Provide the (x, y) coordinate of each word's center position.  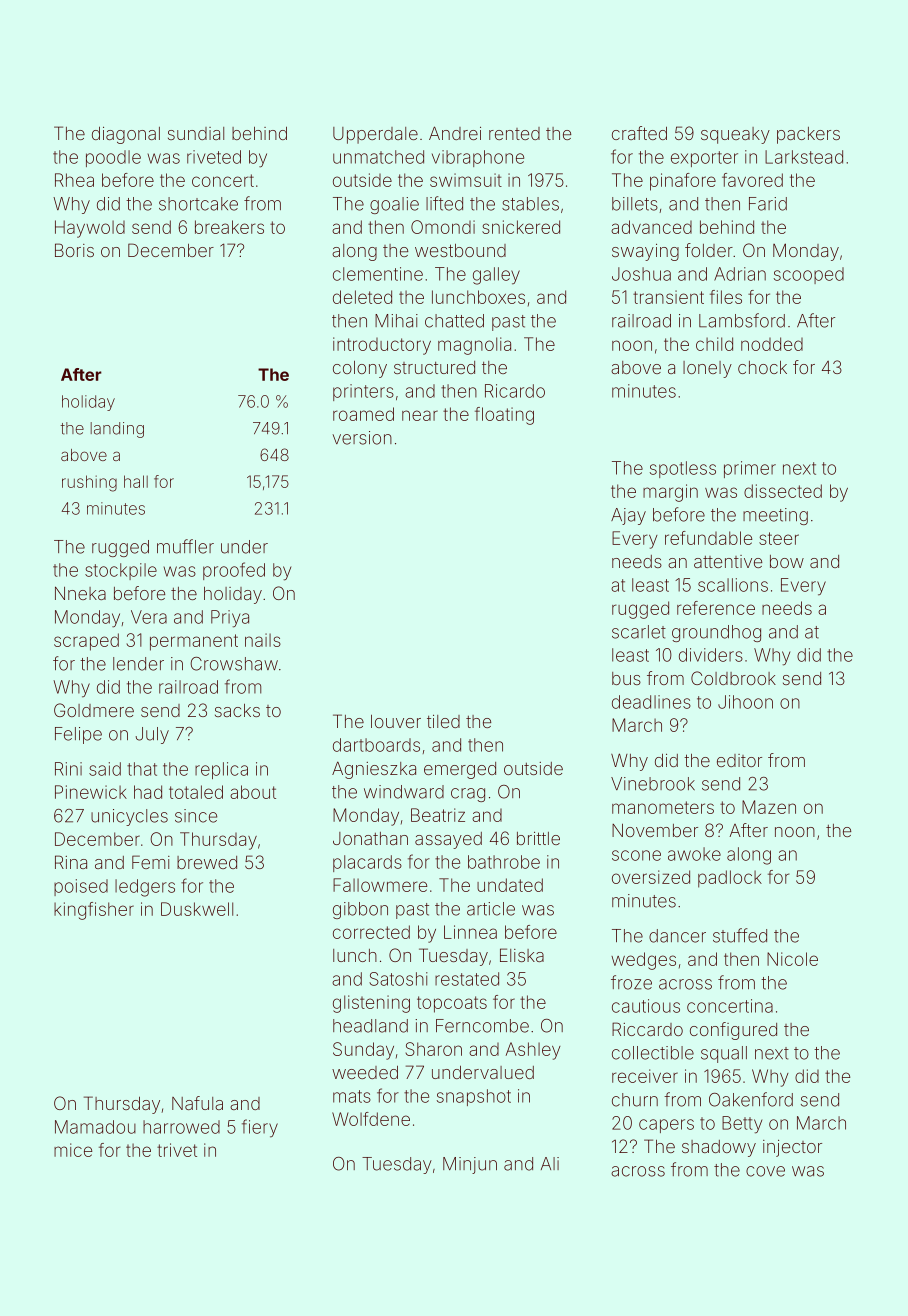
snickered (521, 227)
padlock (730, 879)
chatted (454, 321)
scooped (809, 275)
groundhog (716, 633)
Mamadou (95, 1127)
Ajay (628, 516)
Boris (74, 250)
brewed (207, 862)
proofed (234, 571)
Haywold (90, 229)
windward (404, 792)
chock (762, 367)
